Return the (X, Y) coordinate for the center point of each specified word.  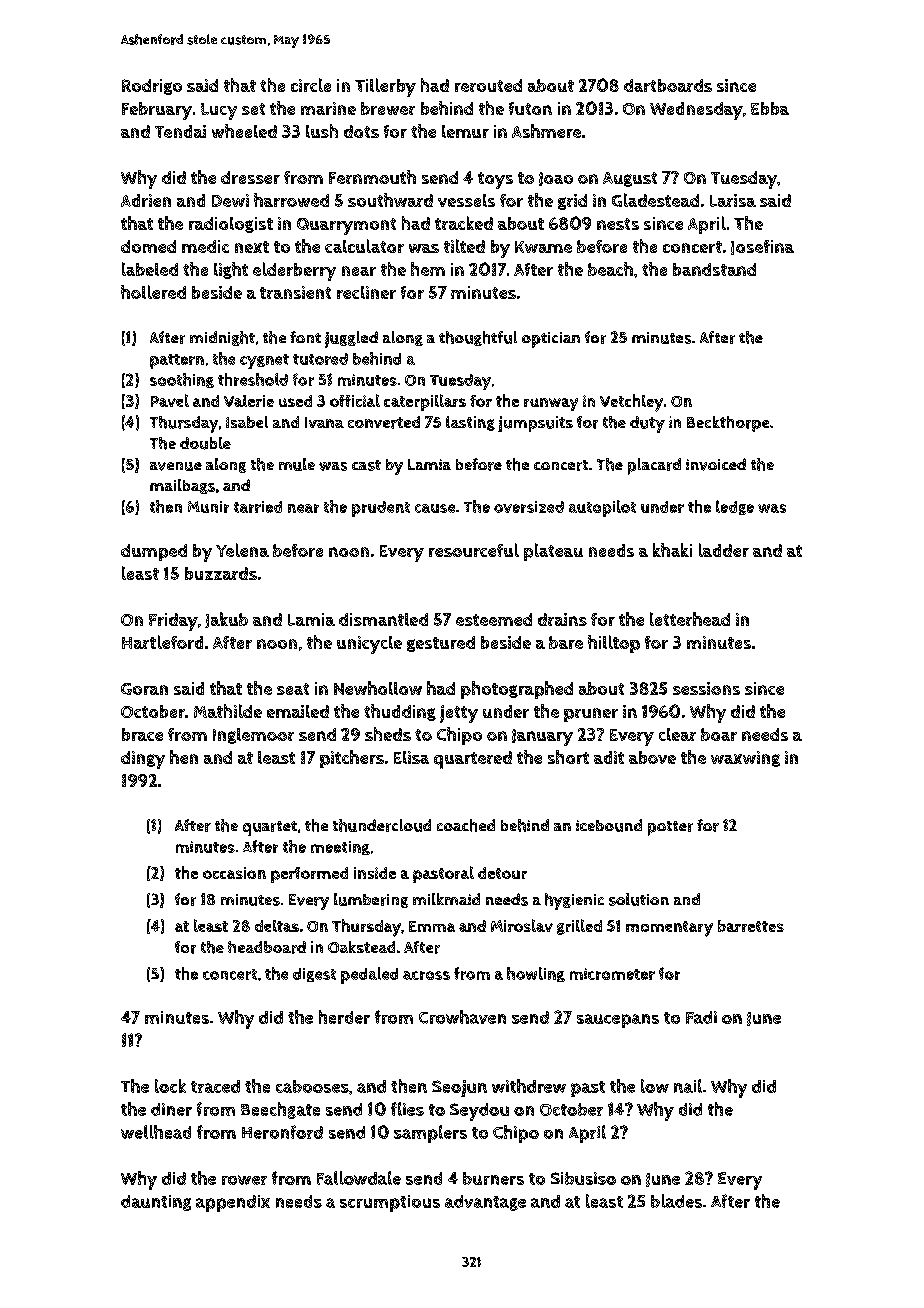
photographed (517, 690)
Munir (208, 507)
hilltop (614, 644)
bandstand (714, 269)
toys (495, 180)
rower (244, 1180)
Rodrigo (152, 87)
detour (502, 873)
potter (670, 828)
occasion (234, 873)
